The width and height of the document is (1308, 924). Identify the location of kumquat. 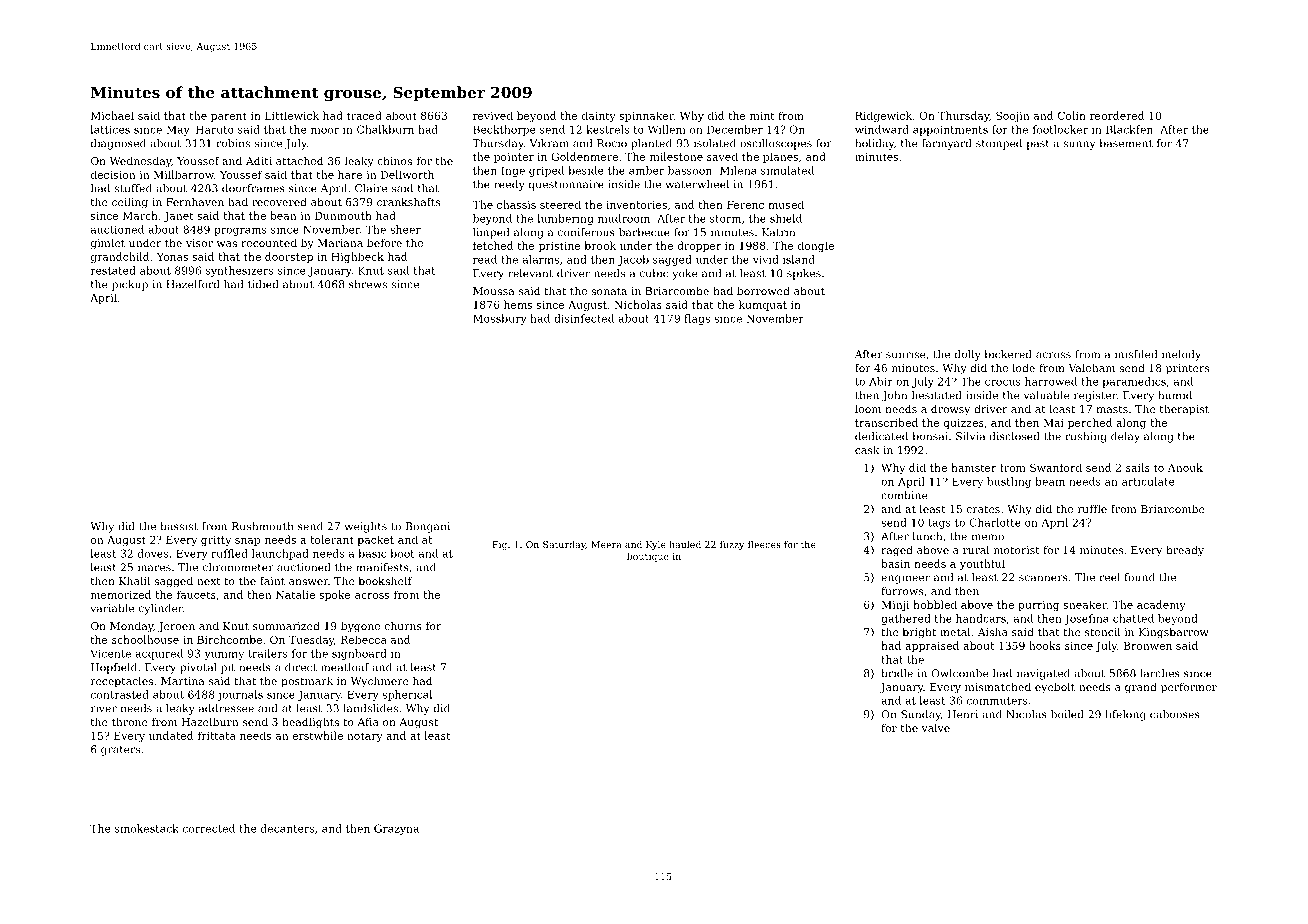
(763, 305).
